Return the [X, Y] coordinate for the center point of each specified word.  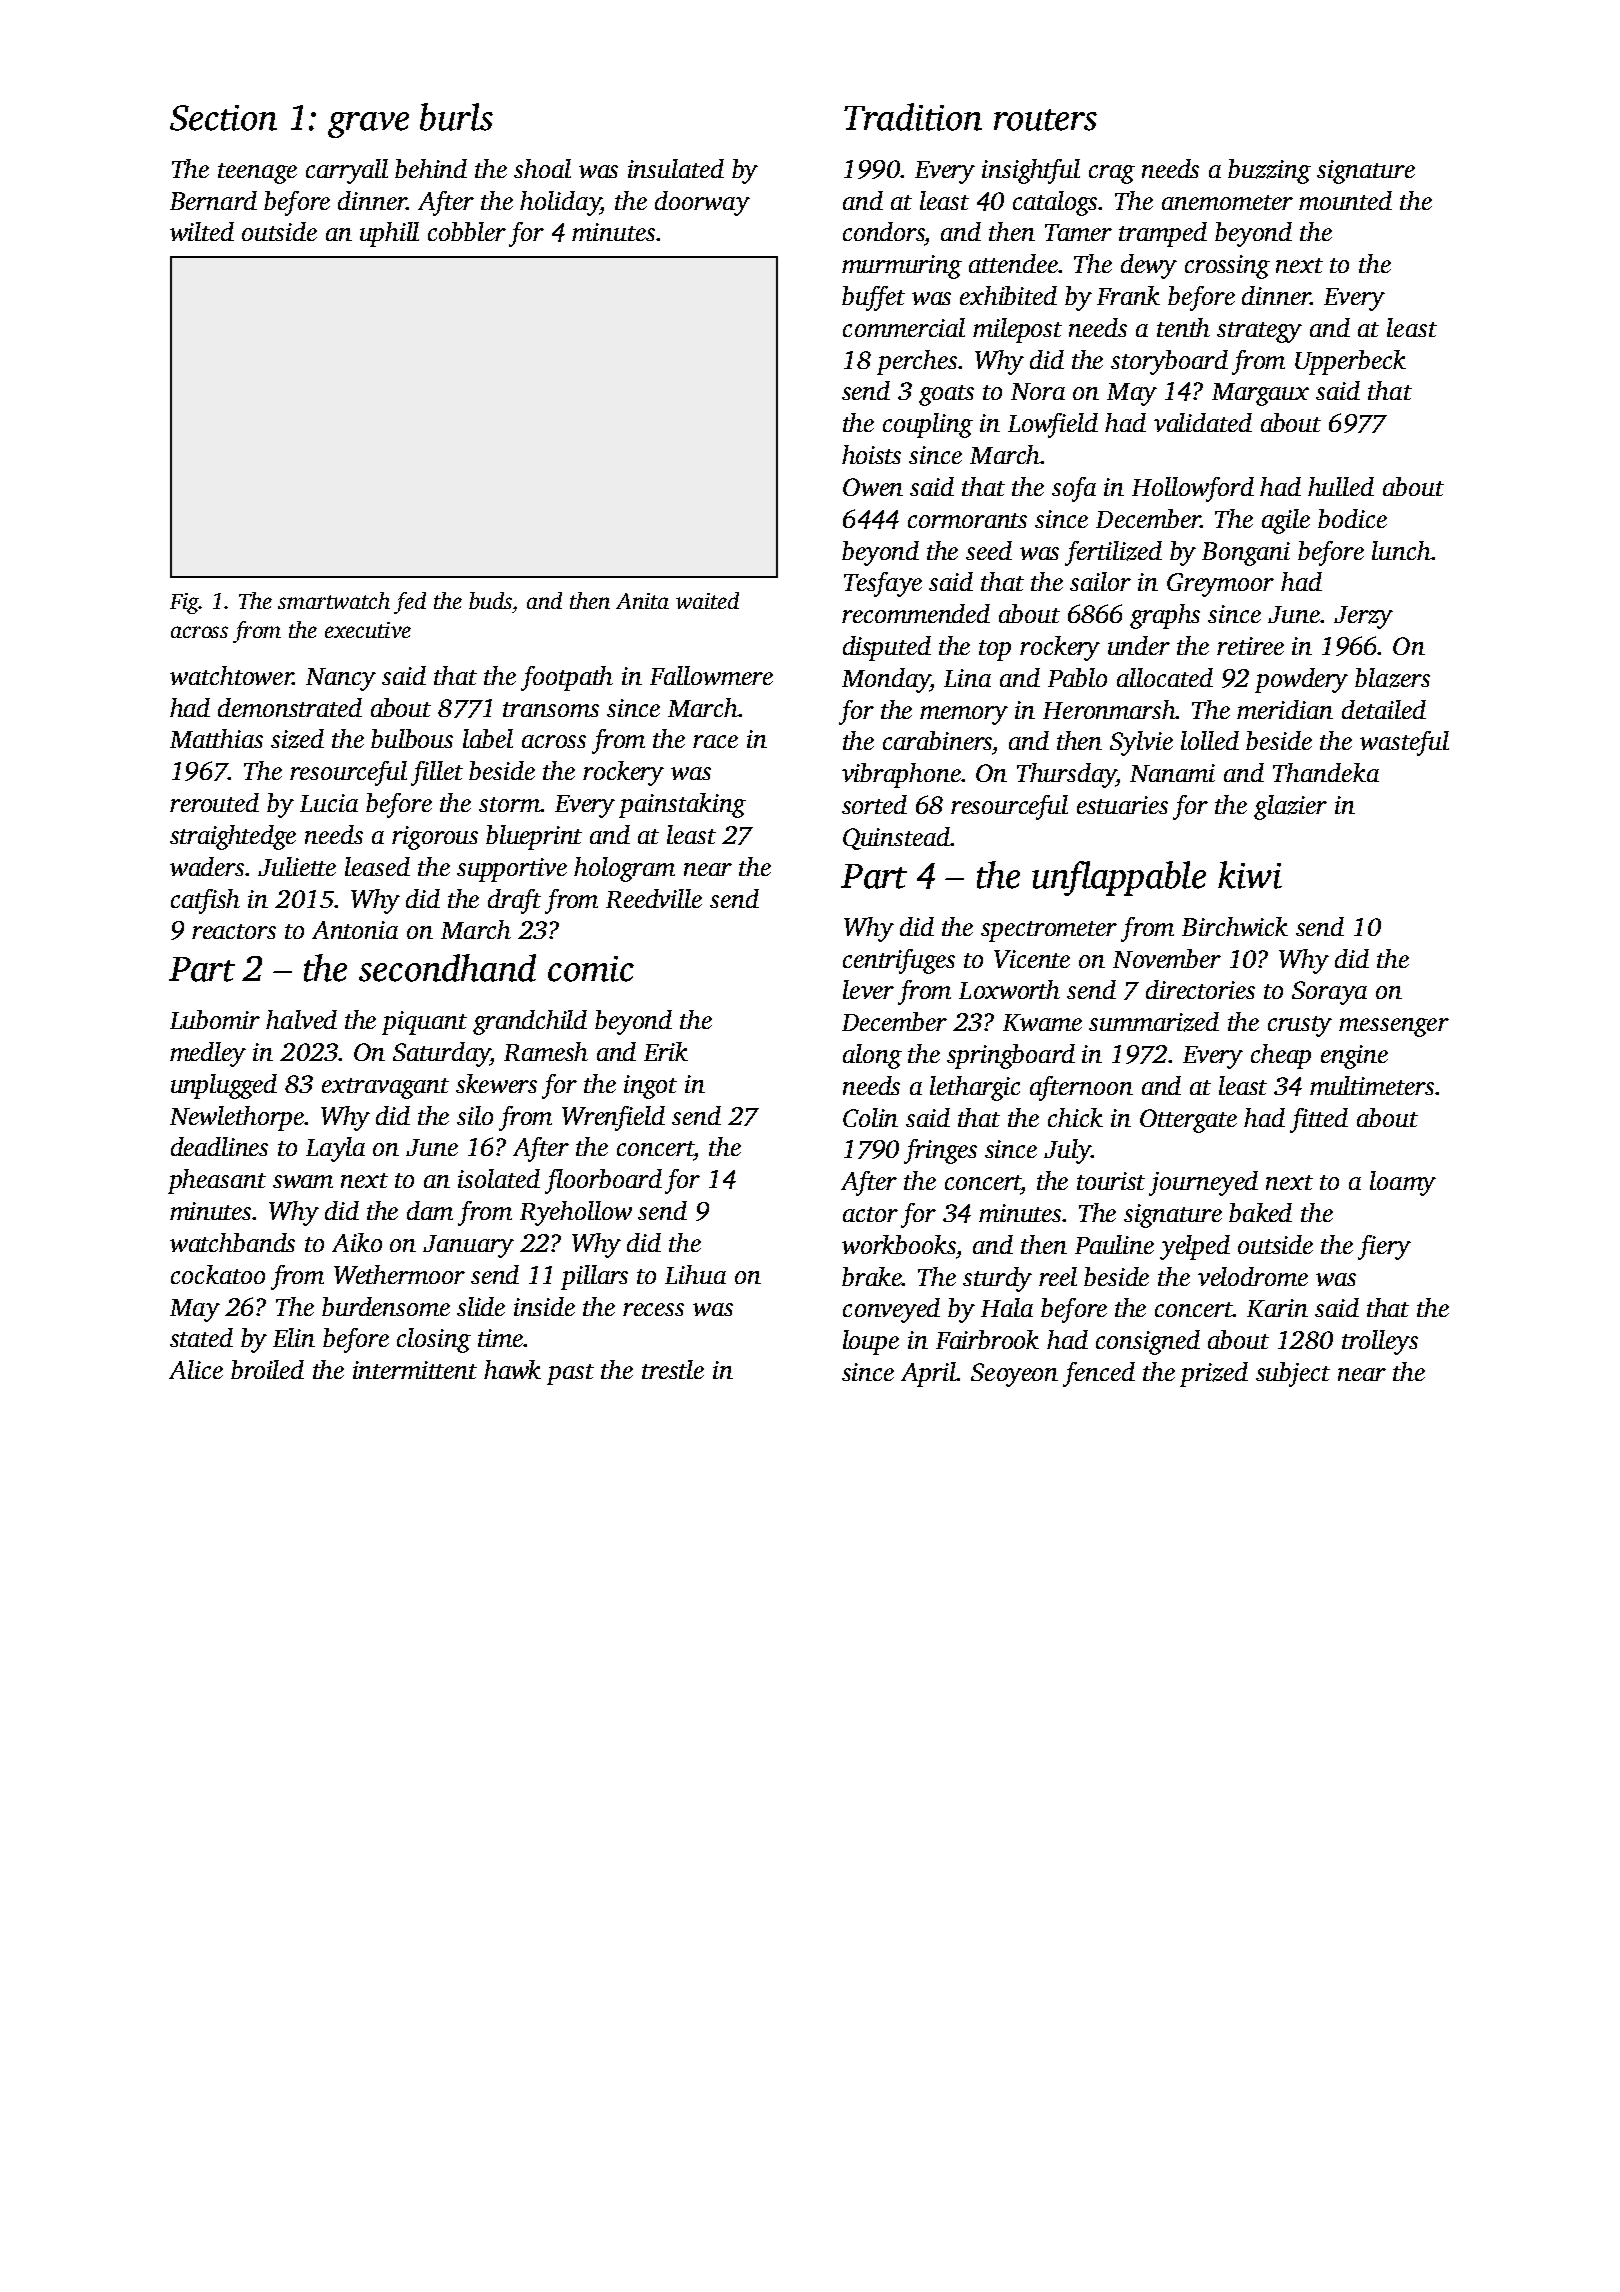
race [715, 741]
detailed [1384, 709]
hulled [1341, 486]
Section [223, 118]
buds [490, 600]
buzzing [1269, 171]
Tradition [913, 117]
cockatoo [218, 1274]
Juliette [297, 866]
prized [1214, 1374]
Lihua [695, 1274]
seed [989, 550]
